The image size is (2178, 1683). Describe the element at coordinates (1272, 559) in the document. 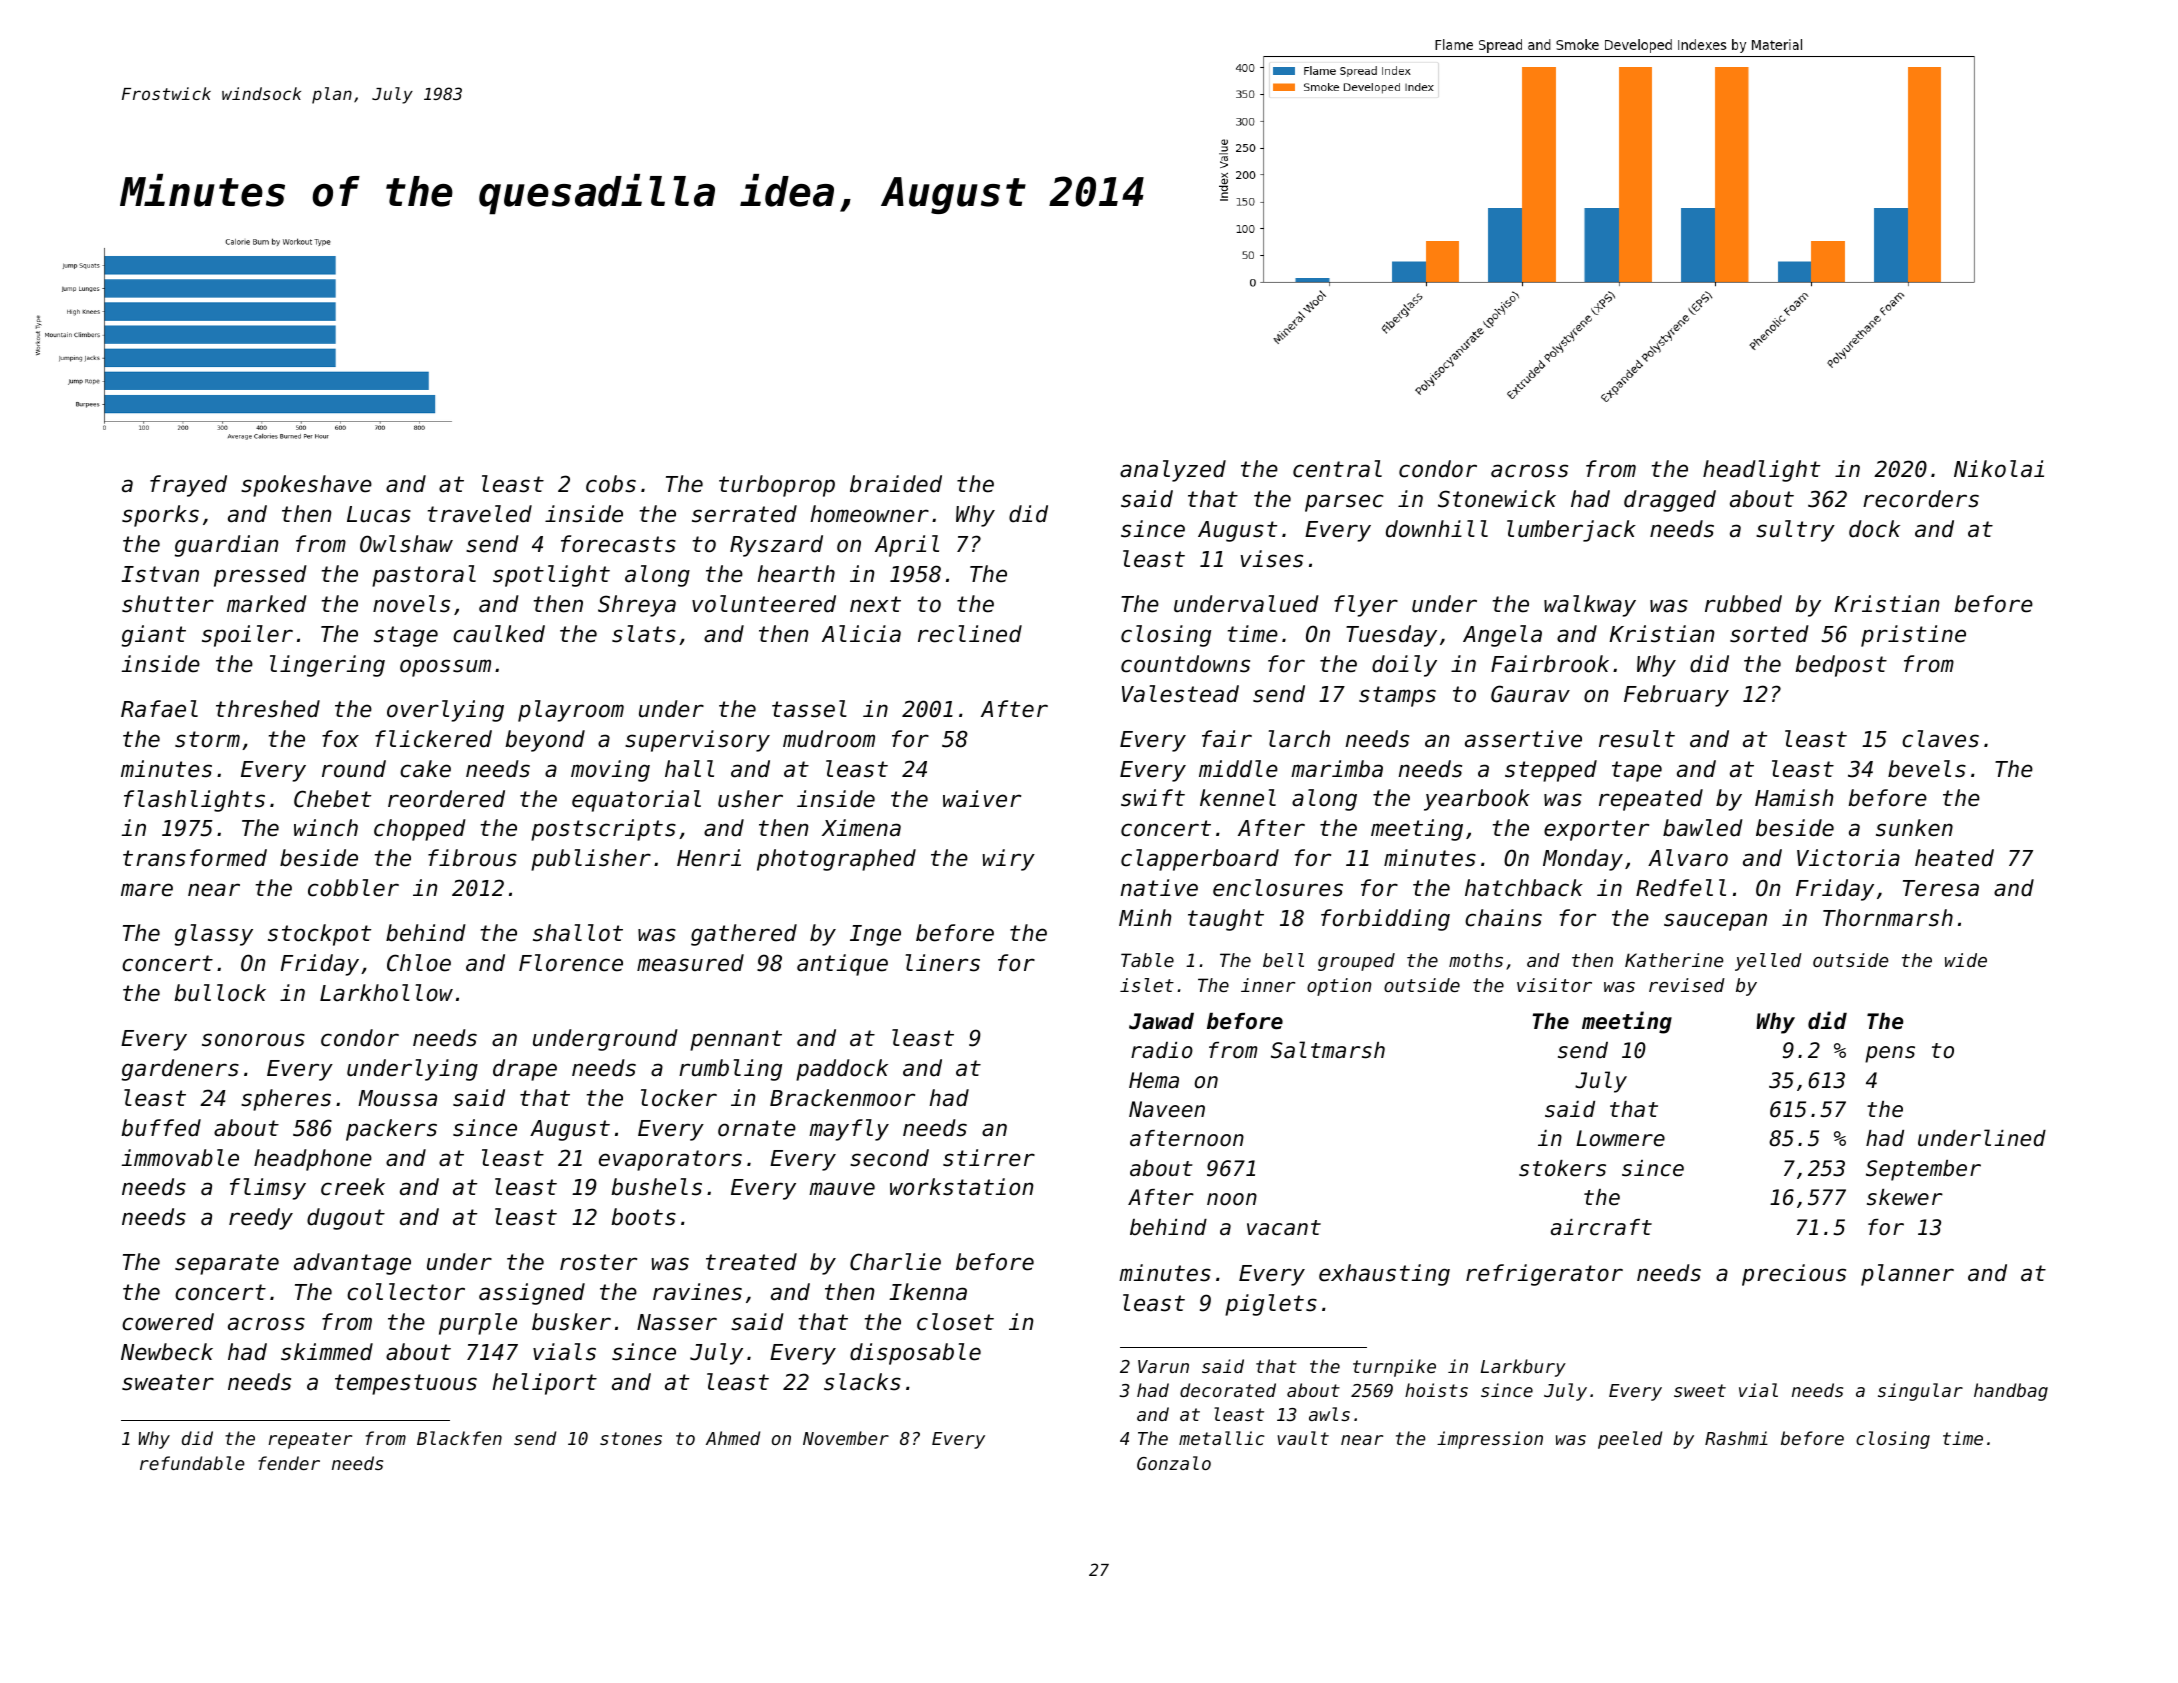

I see `vises` at that location.
